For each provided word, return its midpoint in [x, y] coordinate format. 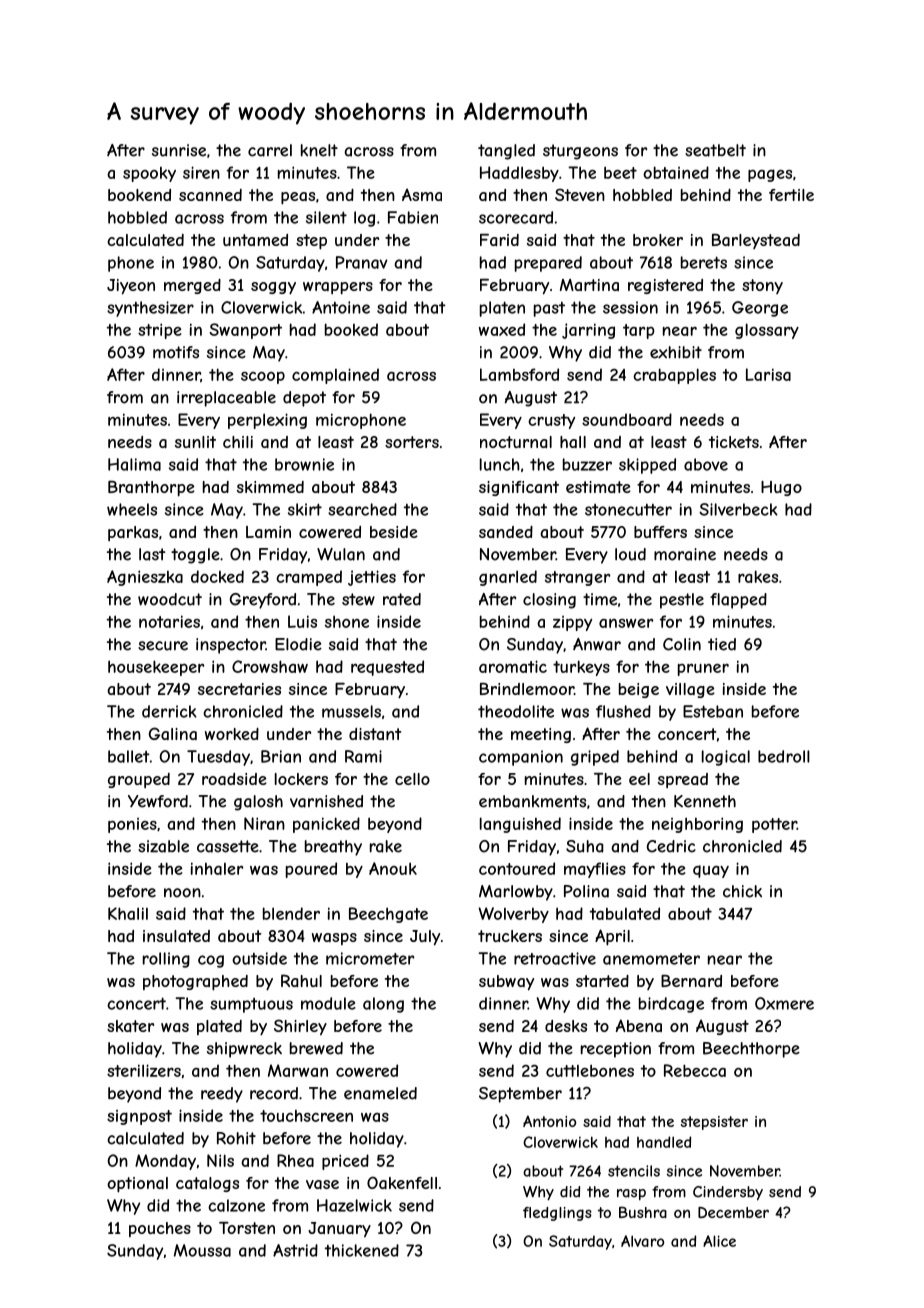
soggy [273, 288]
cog [211, 961]
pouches [160, 1229]
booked [351, 329]
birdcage [671, 1005]
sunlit [195, 442]
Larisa [768, 374]
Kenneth [705, 801]
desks [566, 1026]
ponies [132, 825]
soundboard [627, 419]
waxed [502, 329]
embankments [532, 801]
